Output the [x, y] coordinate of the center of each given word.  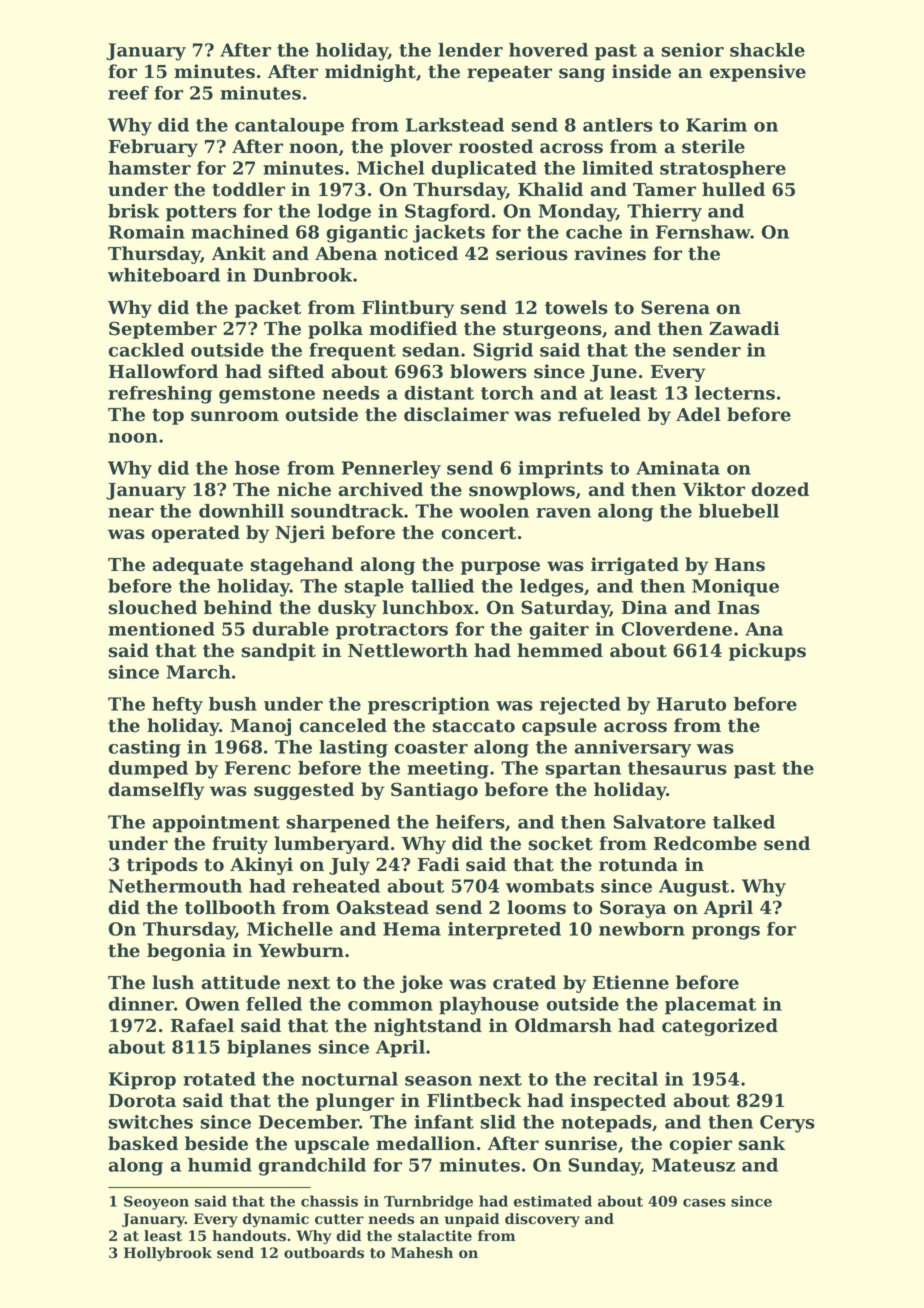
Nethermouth [175, 886]
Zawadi [744, 328]
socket [560, 843]
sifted [296, 371]
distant [439, 393]
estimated [553, 1201]
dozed [780, 489]
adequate [197, 566]
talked [744, 822]
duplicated [484, 170]
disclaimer [456, 414]
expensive [757, 73]
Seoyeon [156, 1203]
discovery [542, 1220]
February [153, 148]
